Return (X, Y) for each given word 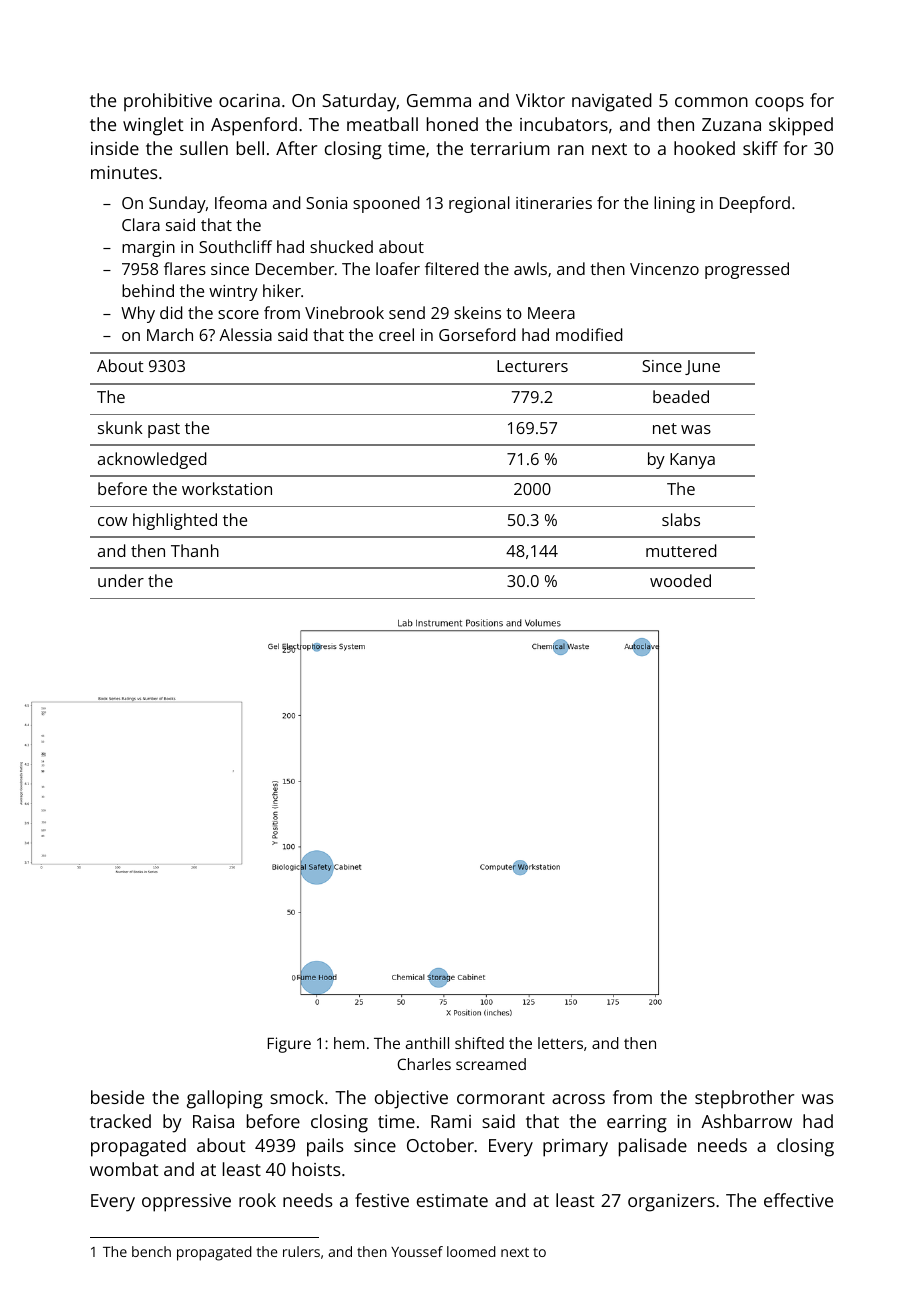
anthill (427, 1043)
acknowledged (152, 460)
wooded (680, 580)
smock (297, 1097)
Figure (289, 1045)
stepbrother (744, 1099)
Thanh (195, 550)
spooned (386, 204)
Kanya (692, 461)
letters (560, 1043)
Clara (141, 224)
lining (674, 204)
